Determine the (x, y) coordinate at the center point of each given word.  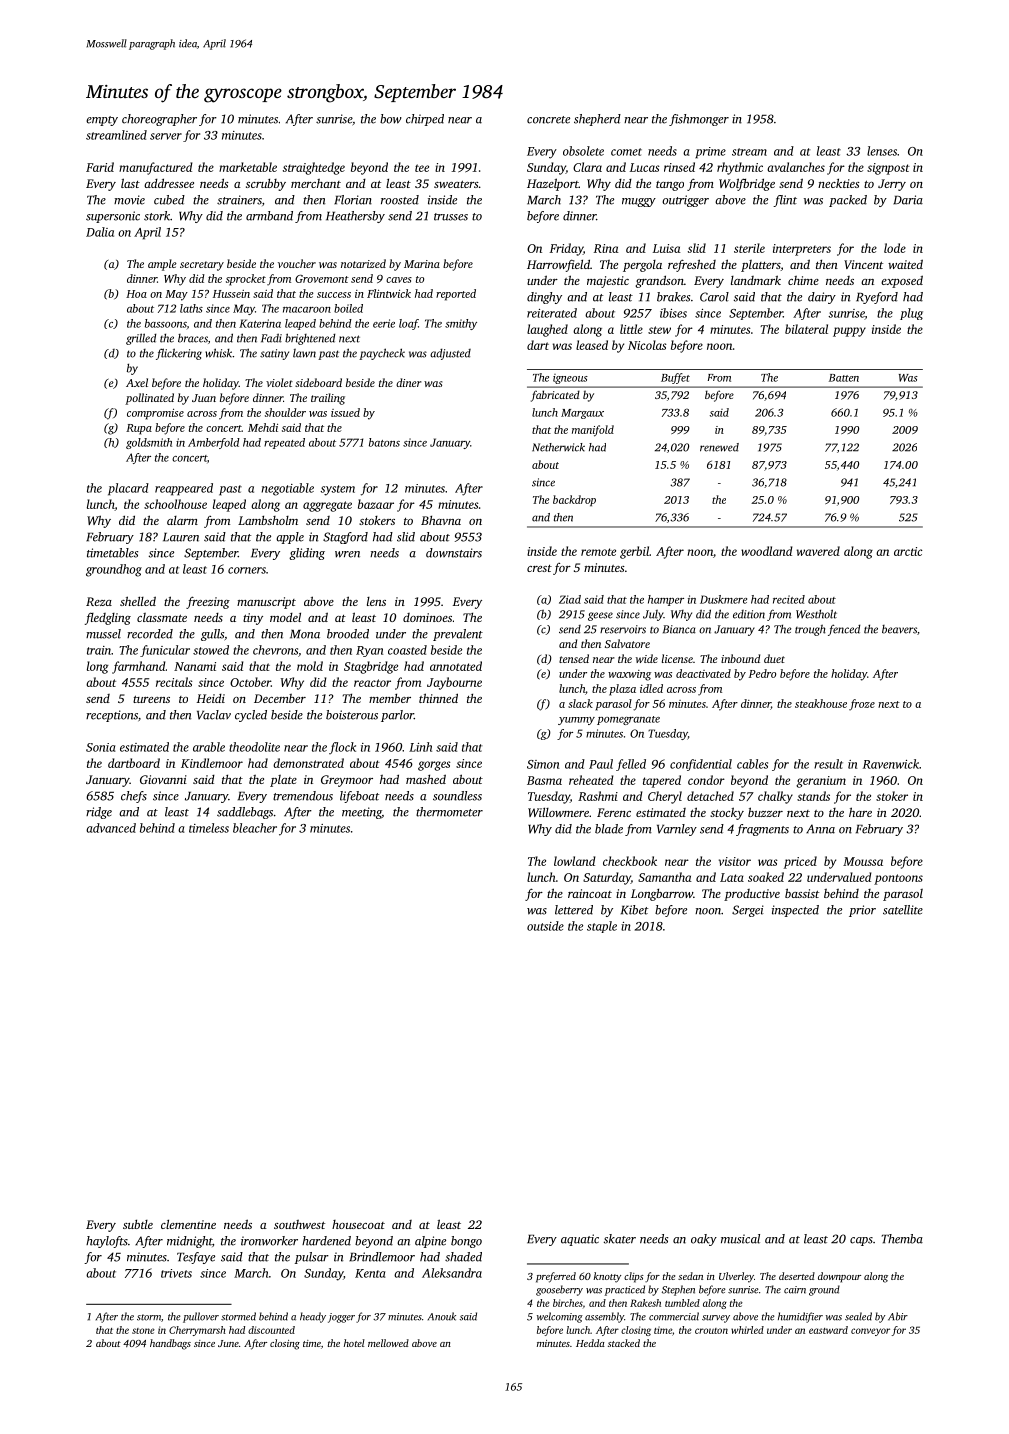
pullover (201, 1317)
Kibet (634, 910)
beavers (899, 629)
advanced (111, 828)
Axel (137, 382)
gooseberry (559, 1290)
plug (911, 314)
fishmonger (699, 120)
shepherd (597, 120)
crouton (711, 1331)
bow (391, 119)
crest (539, 568)
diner (409, 382)
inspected (795, 911)
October (250, 682)
